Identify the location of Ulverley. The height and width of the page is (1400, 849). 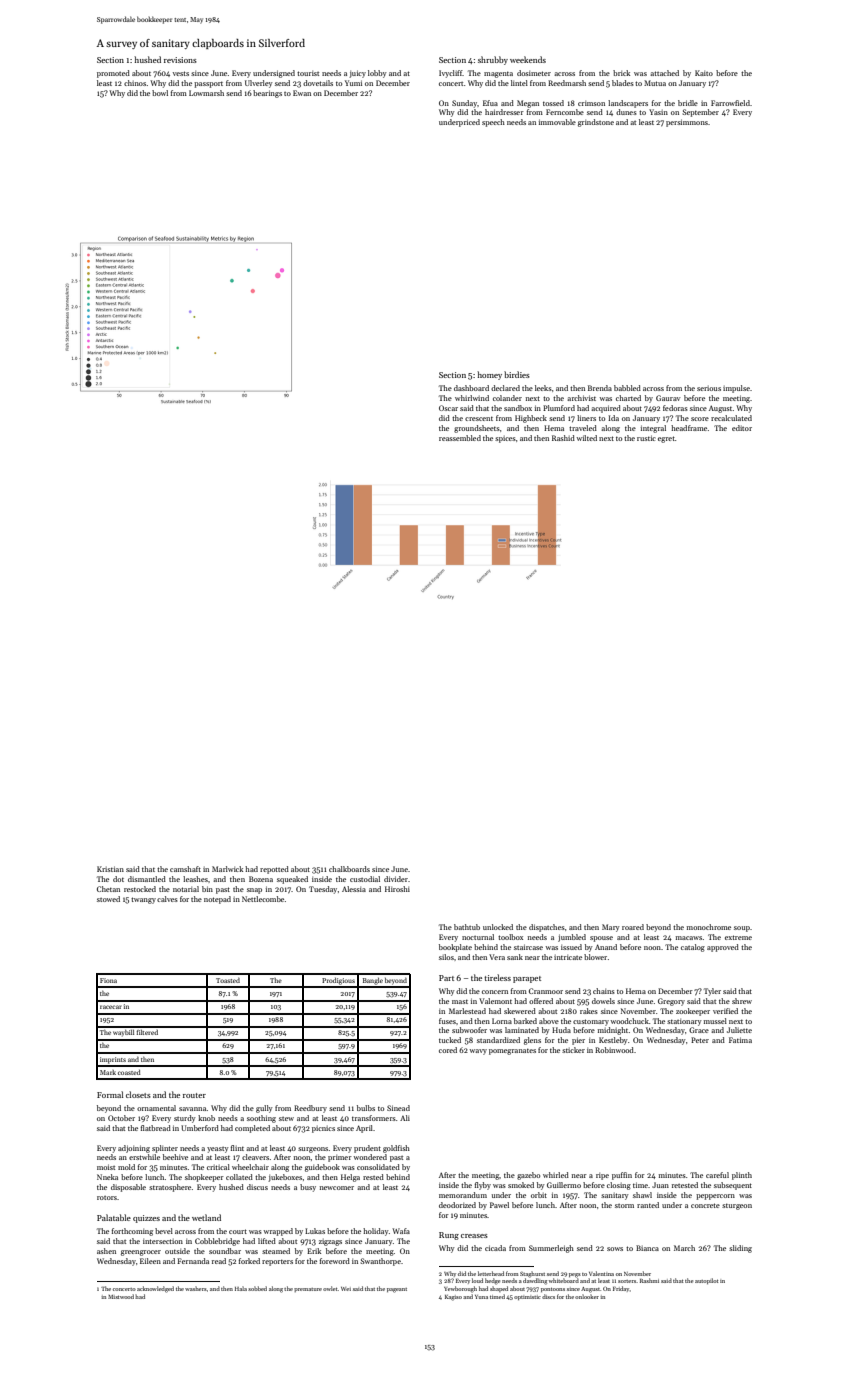
(259, 84).
